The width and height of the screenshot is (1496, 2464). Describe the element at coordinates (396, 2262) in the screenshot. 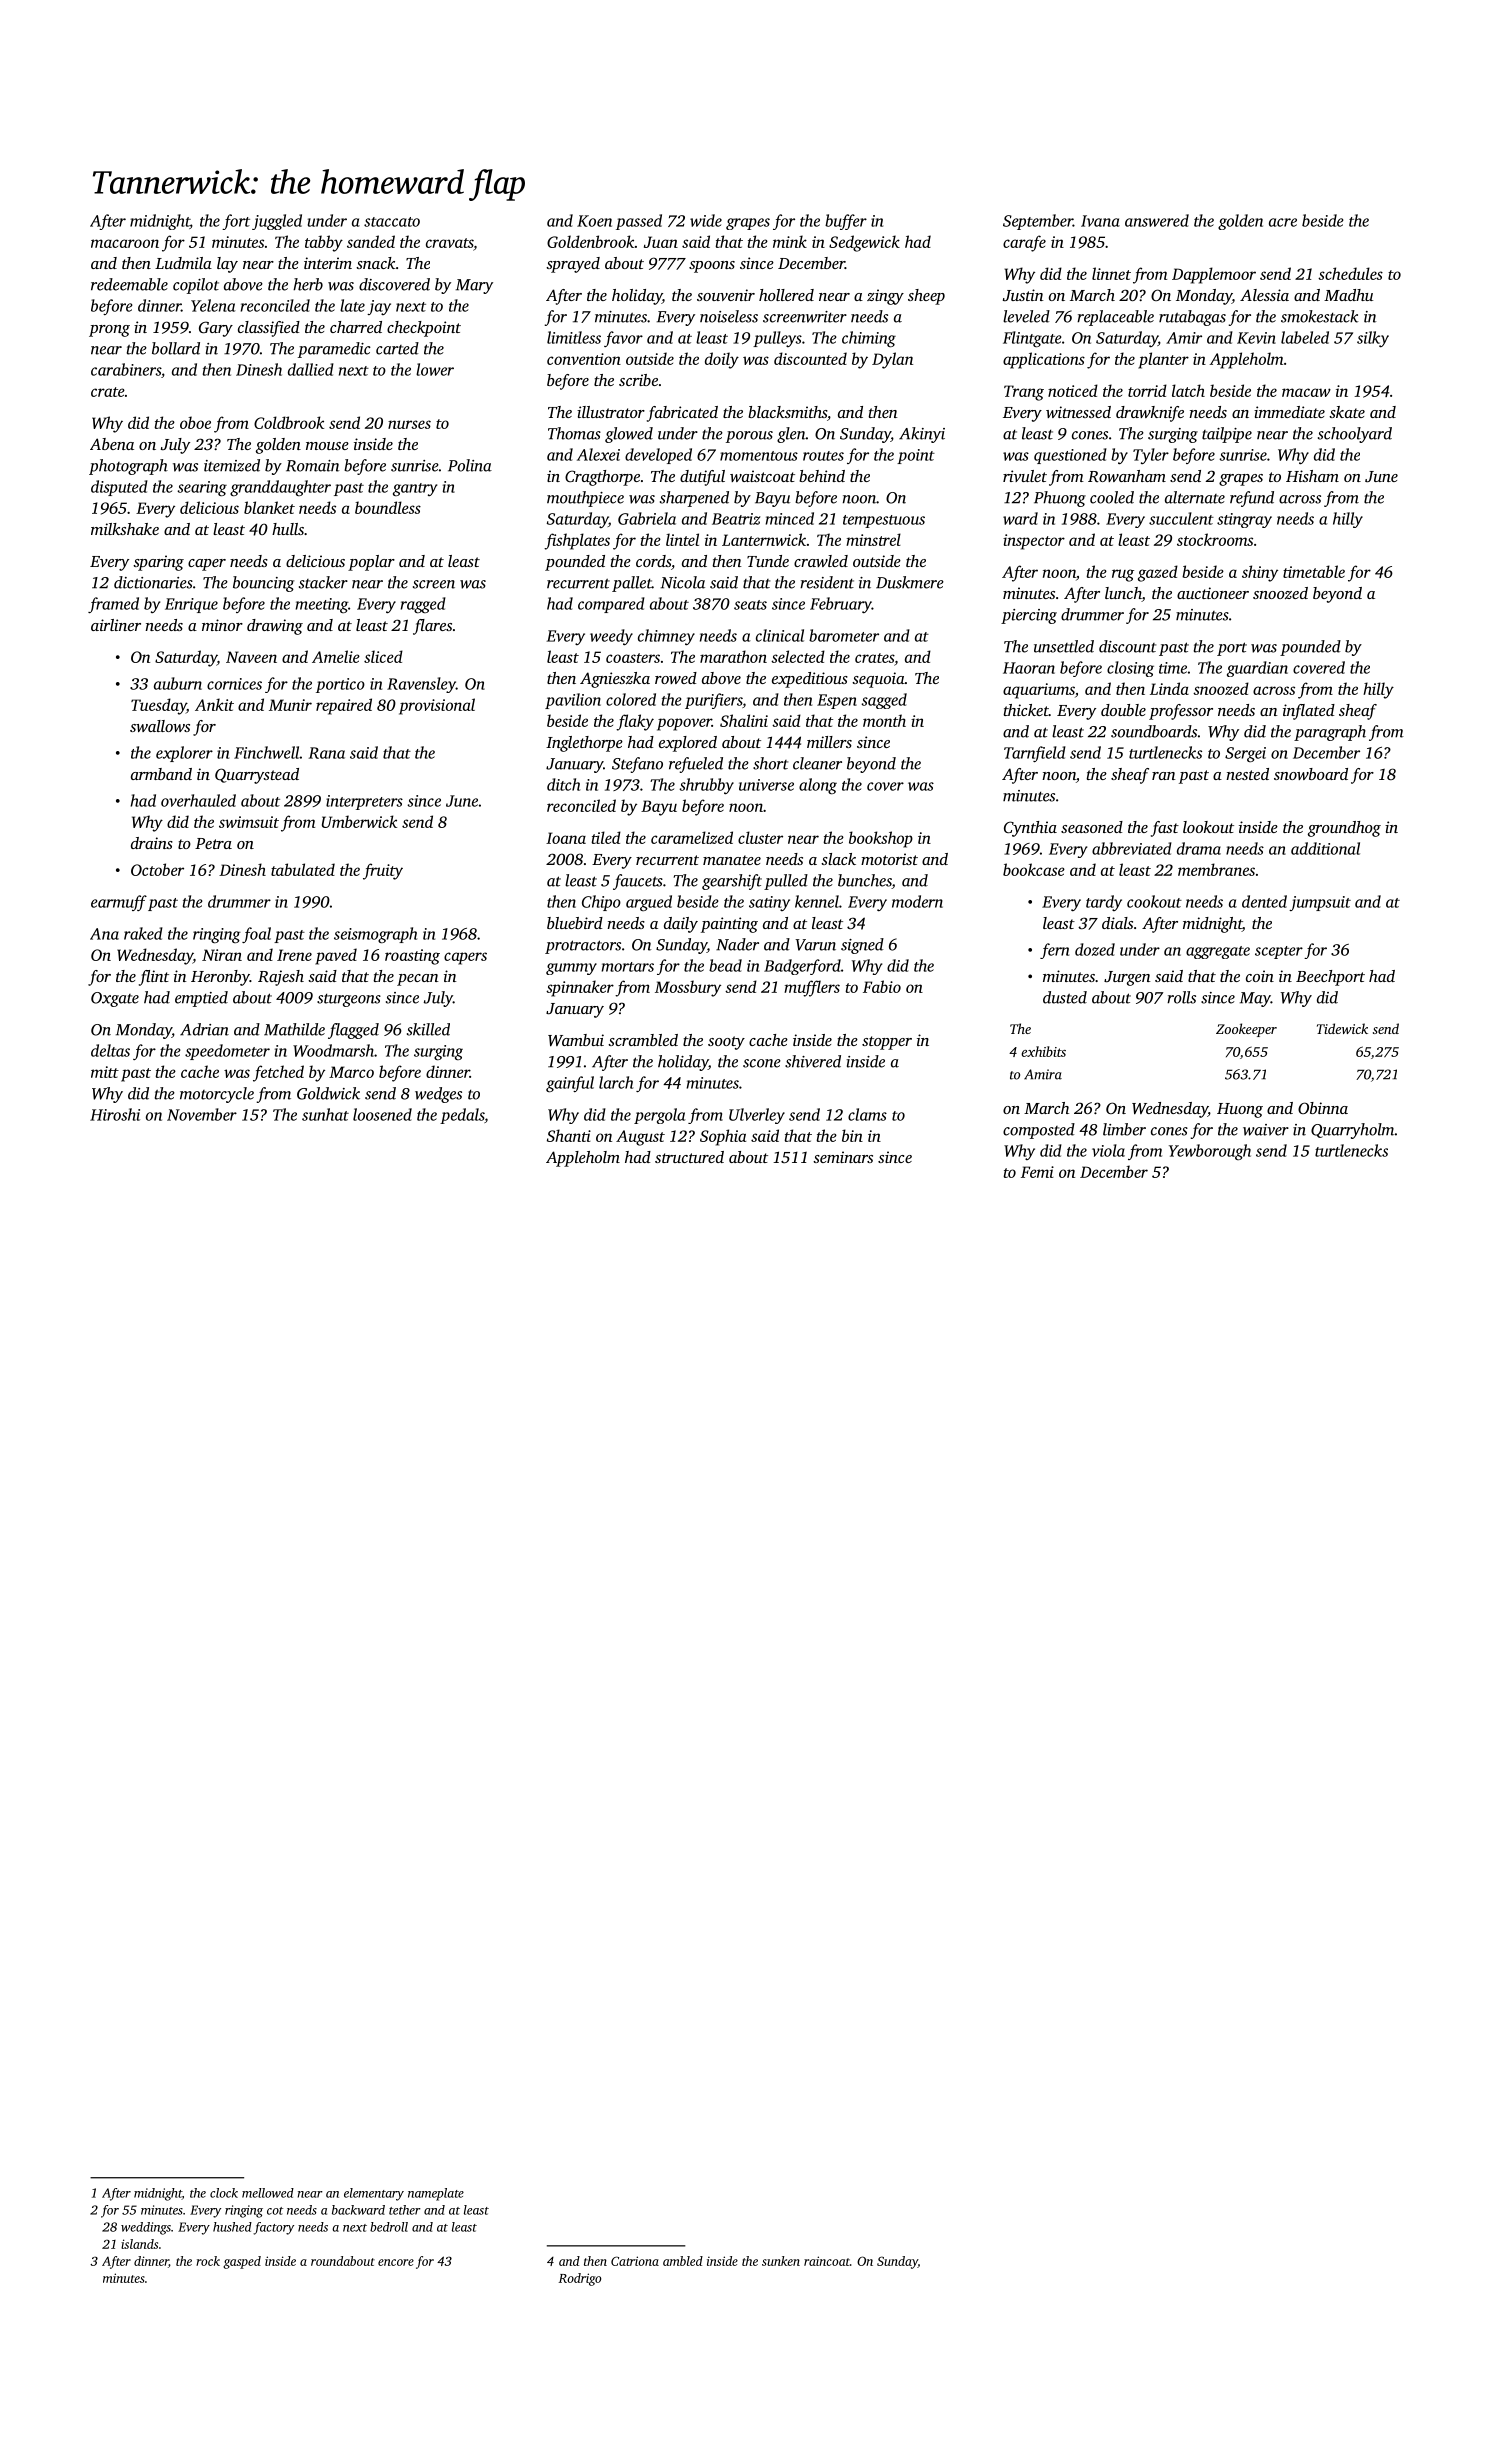

I see `encore` at that location.
